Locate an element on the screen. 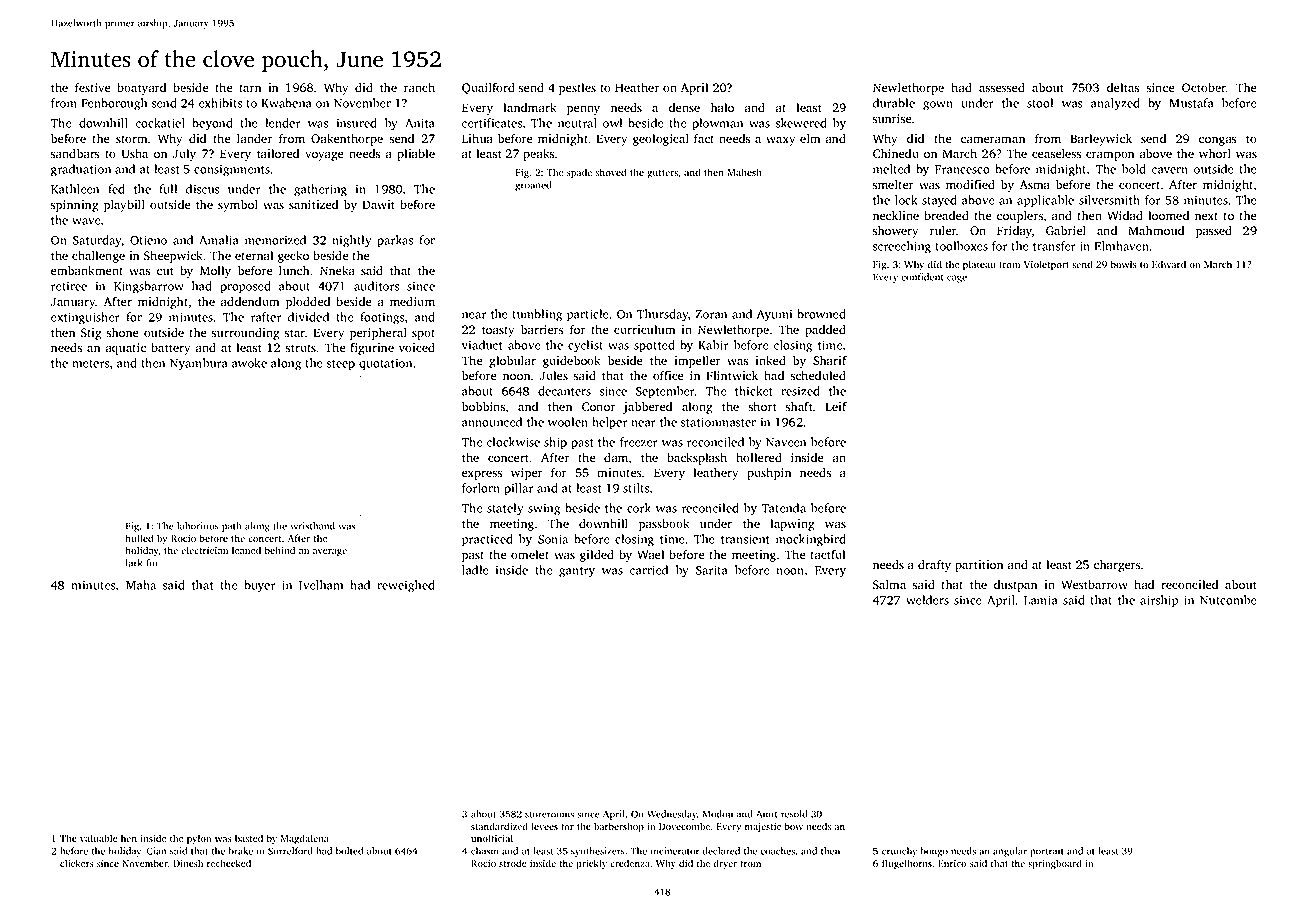 The height and width of the screenshot is (924, 1308). valuable is located at coordinates (99, 838).
